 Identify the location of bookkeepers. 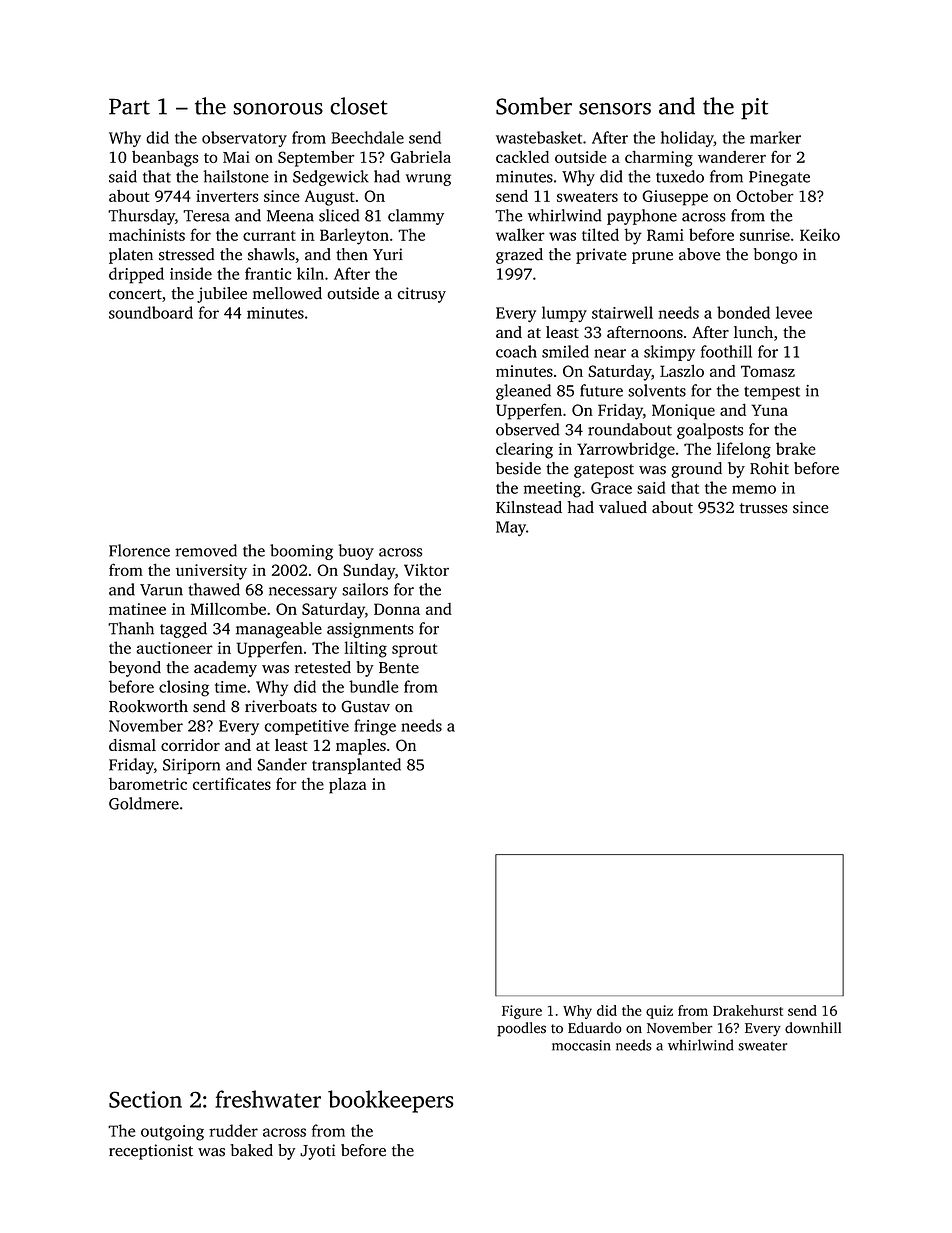
(390, 1101).
